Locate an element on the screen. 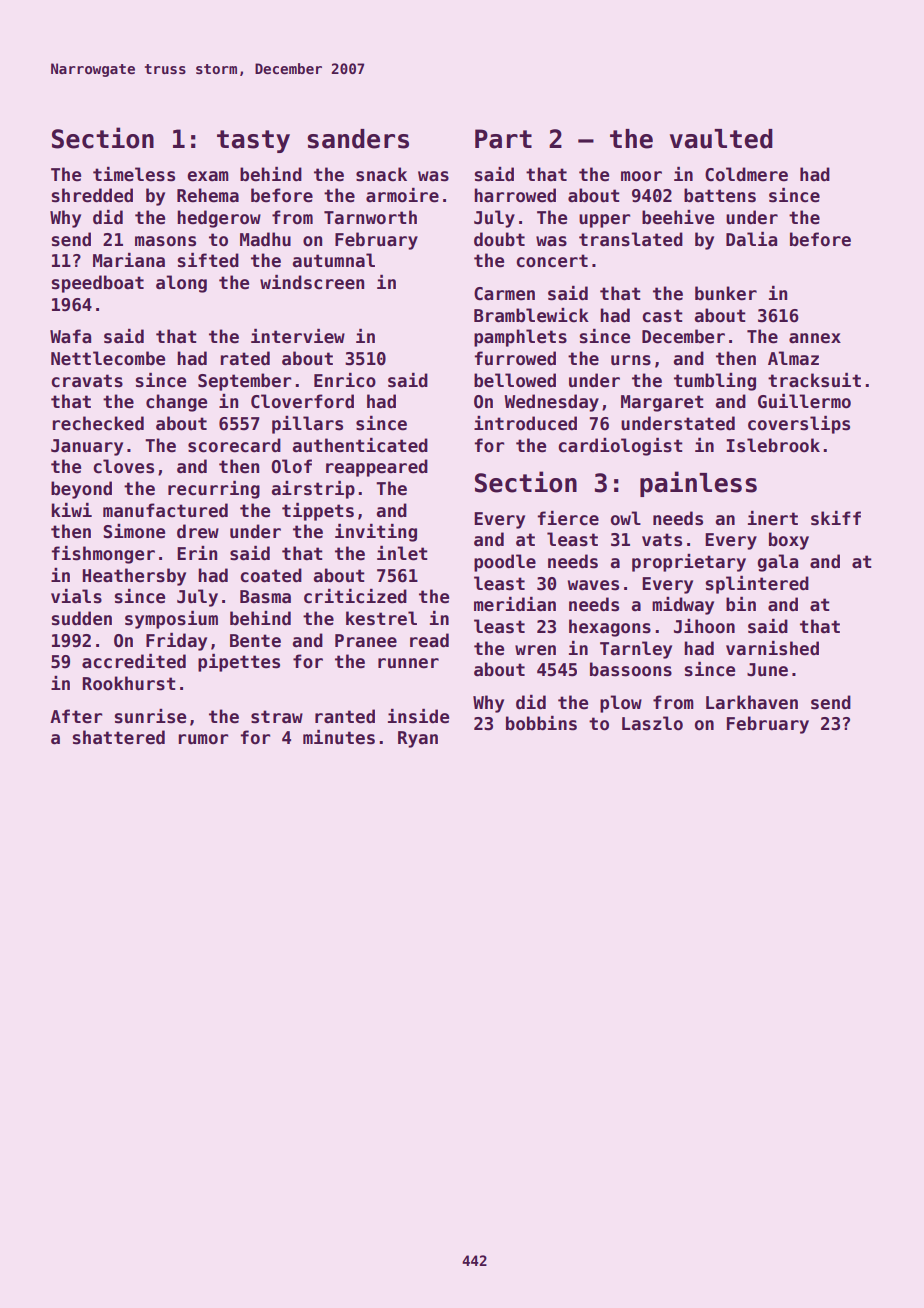  splintered is located at coordinates (757, 585).
